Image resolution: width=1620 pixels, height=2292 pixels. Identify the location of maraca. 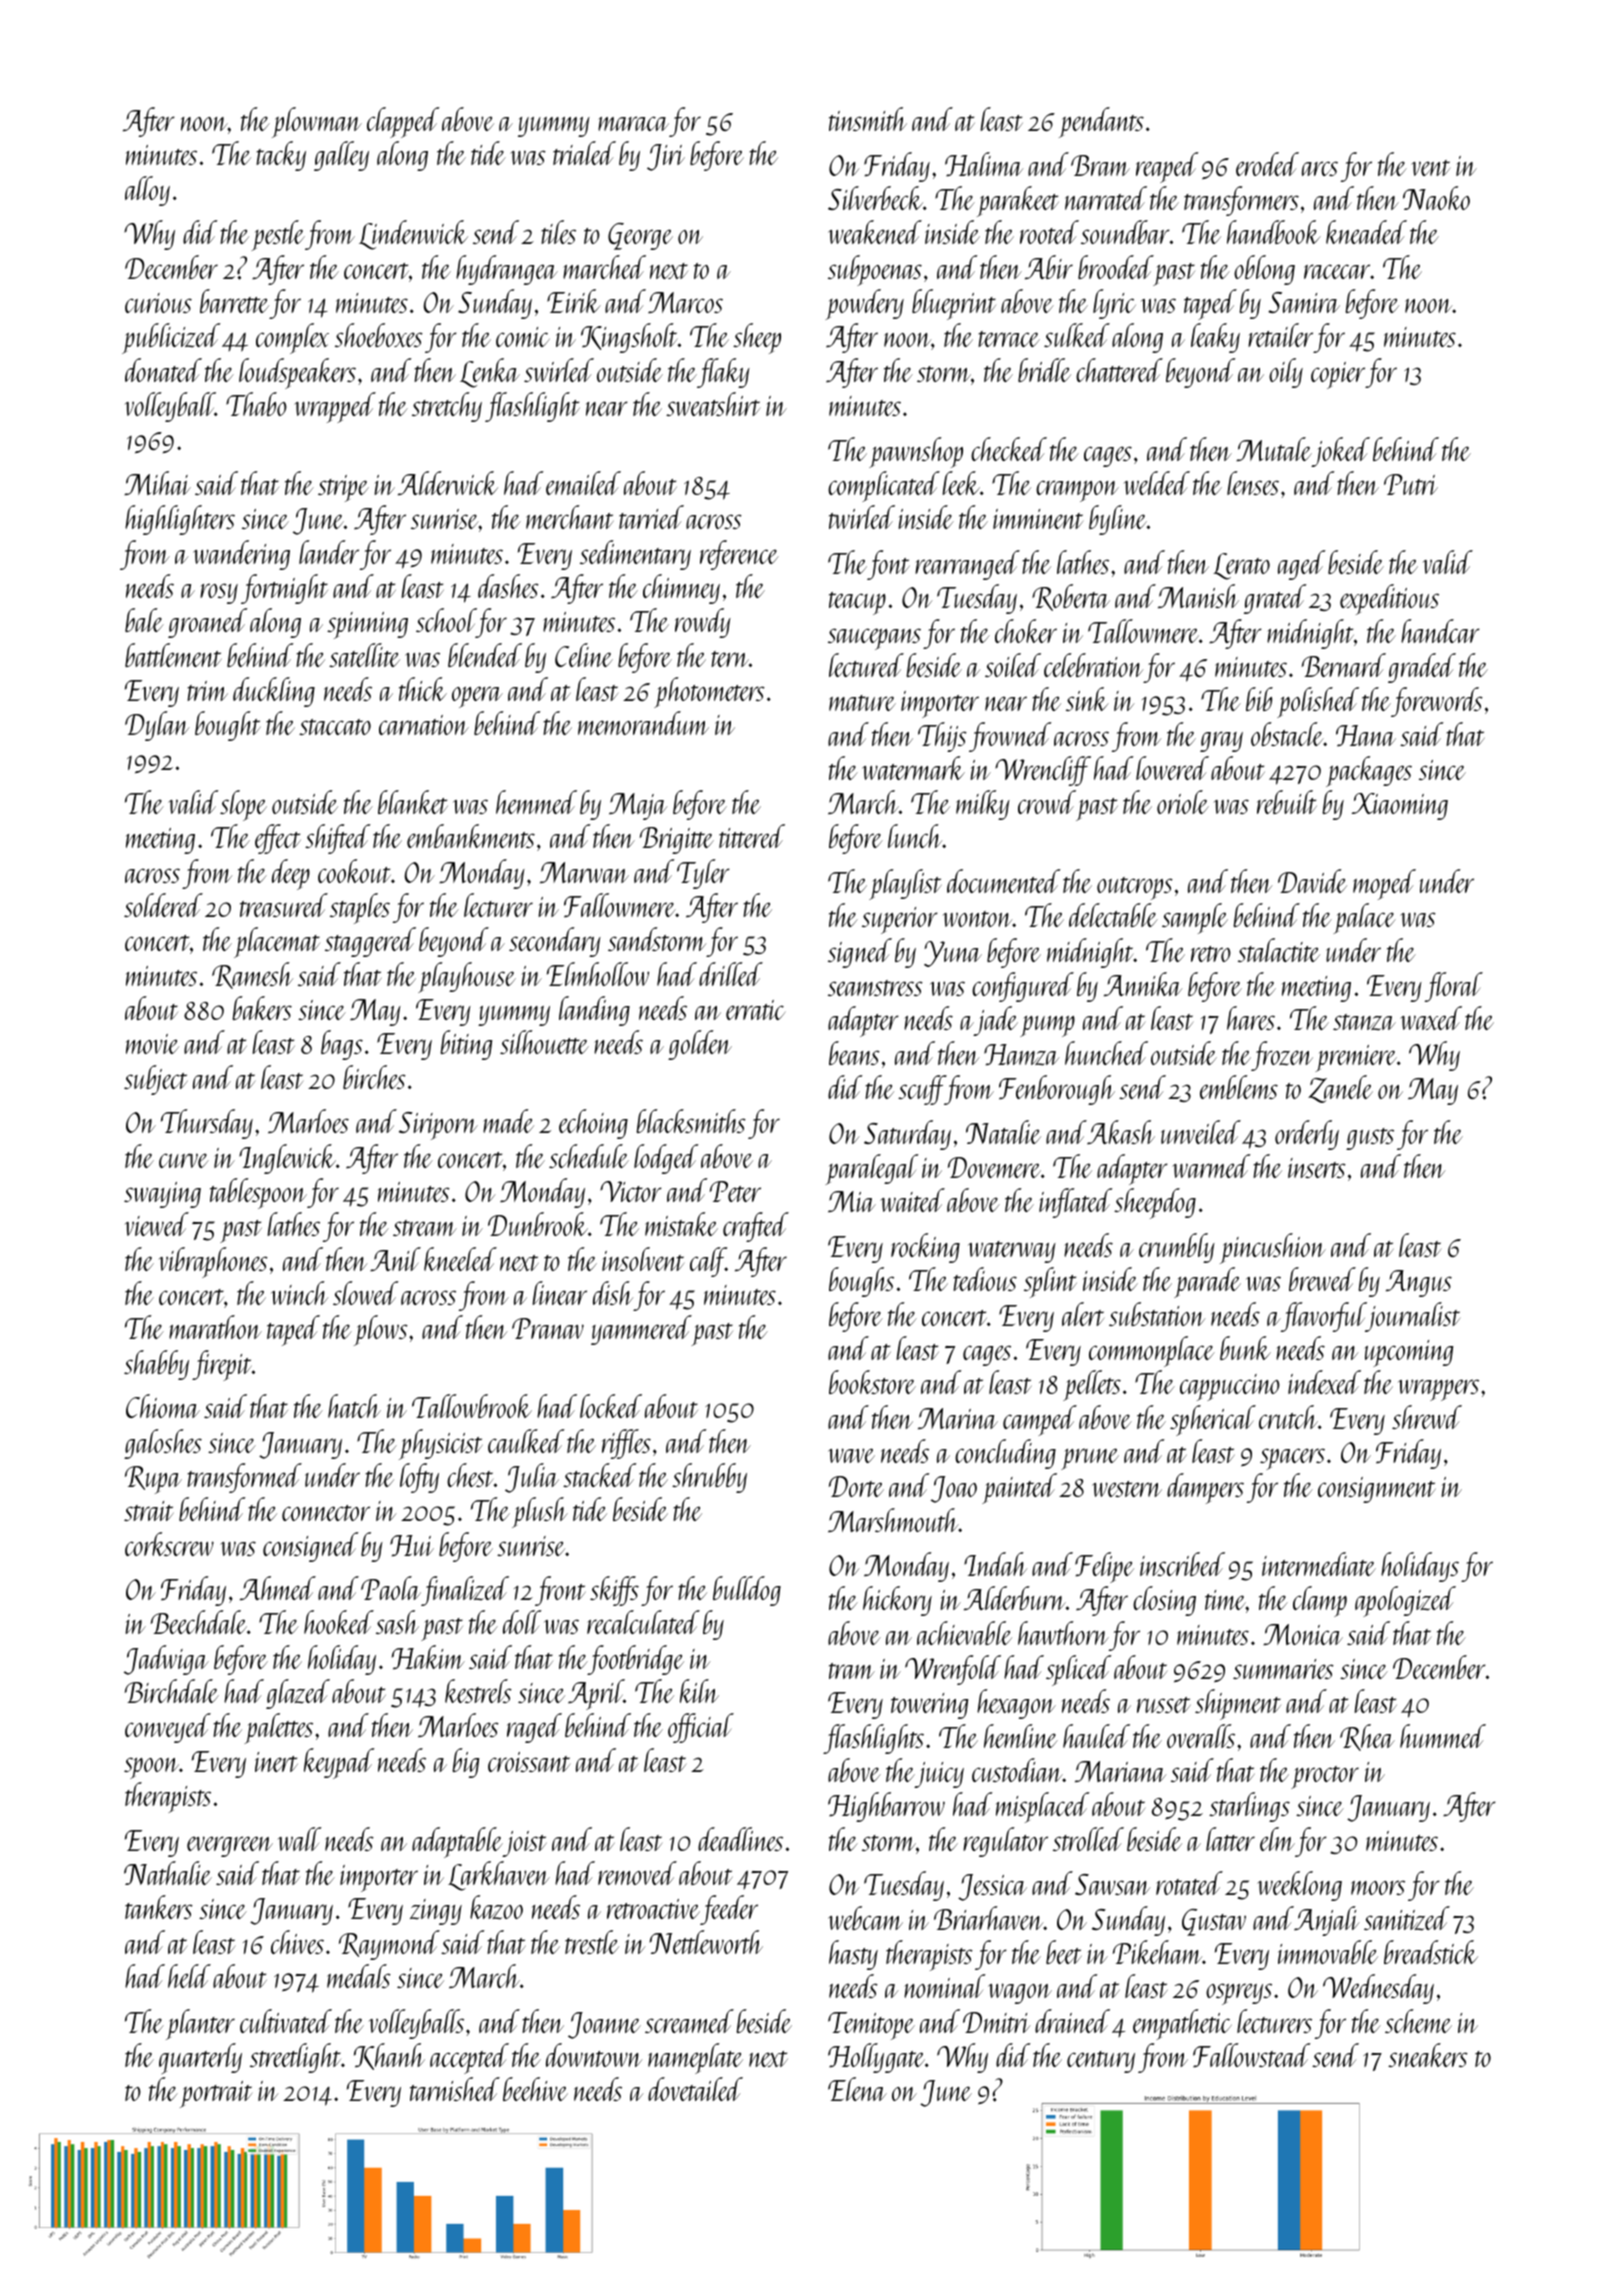
(633, 123).
